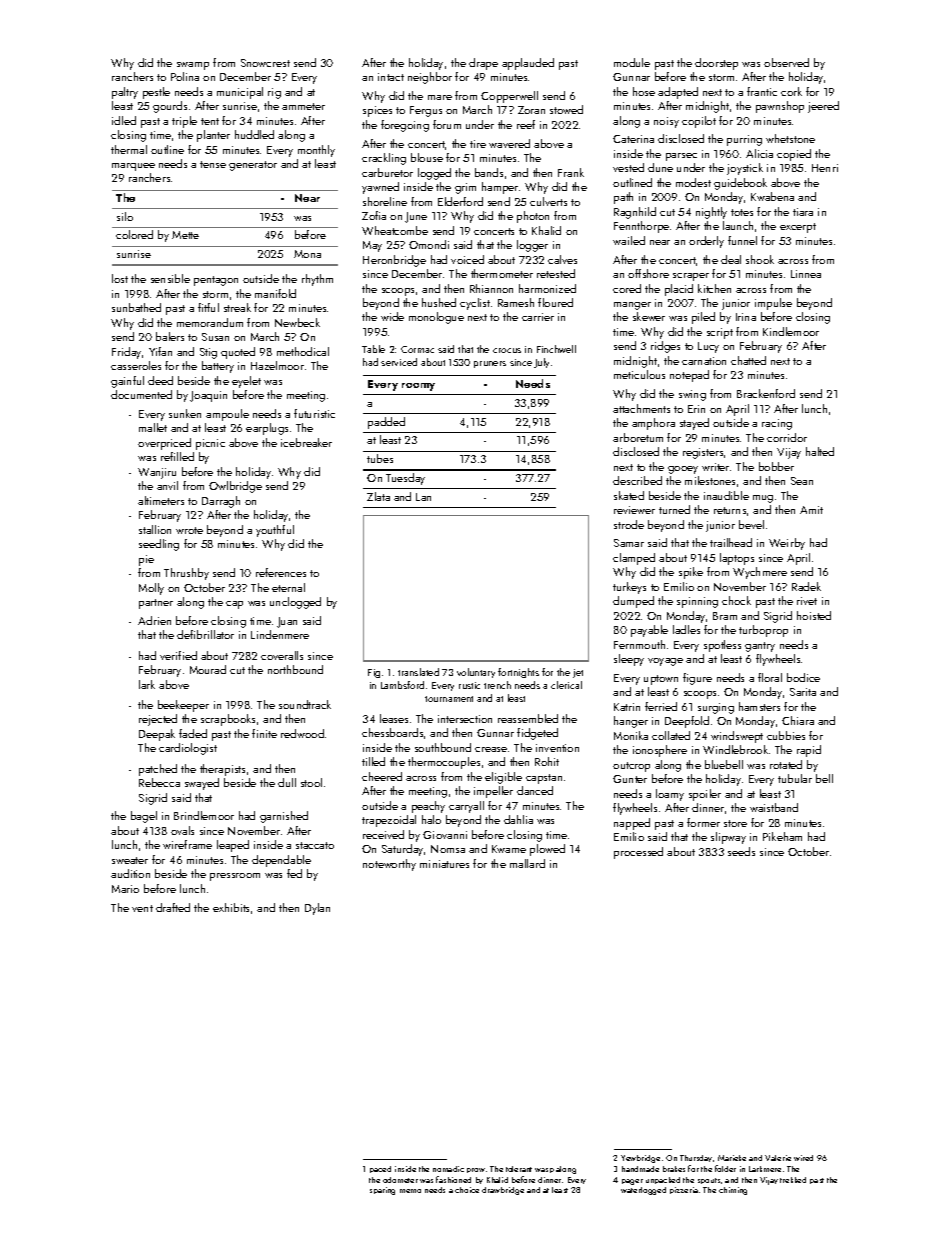  Describe the element at coordinates (782, 836) in the screenshot. I see `Pikeham` at that location.
